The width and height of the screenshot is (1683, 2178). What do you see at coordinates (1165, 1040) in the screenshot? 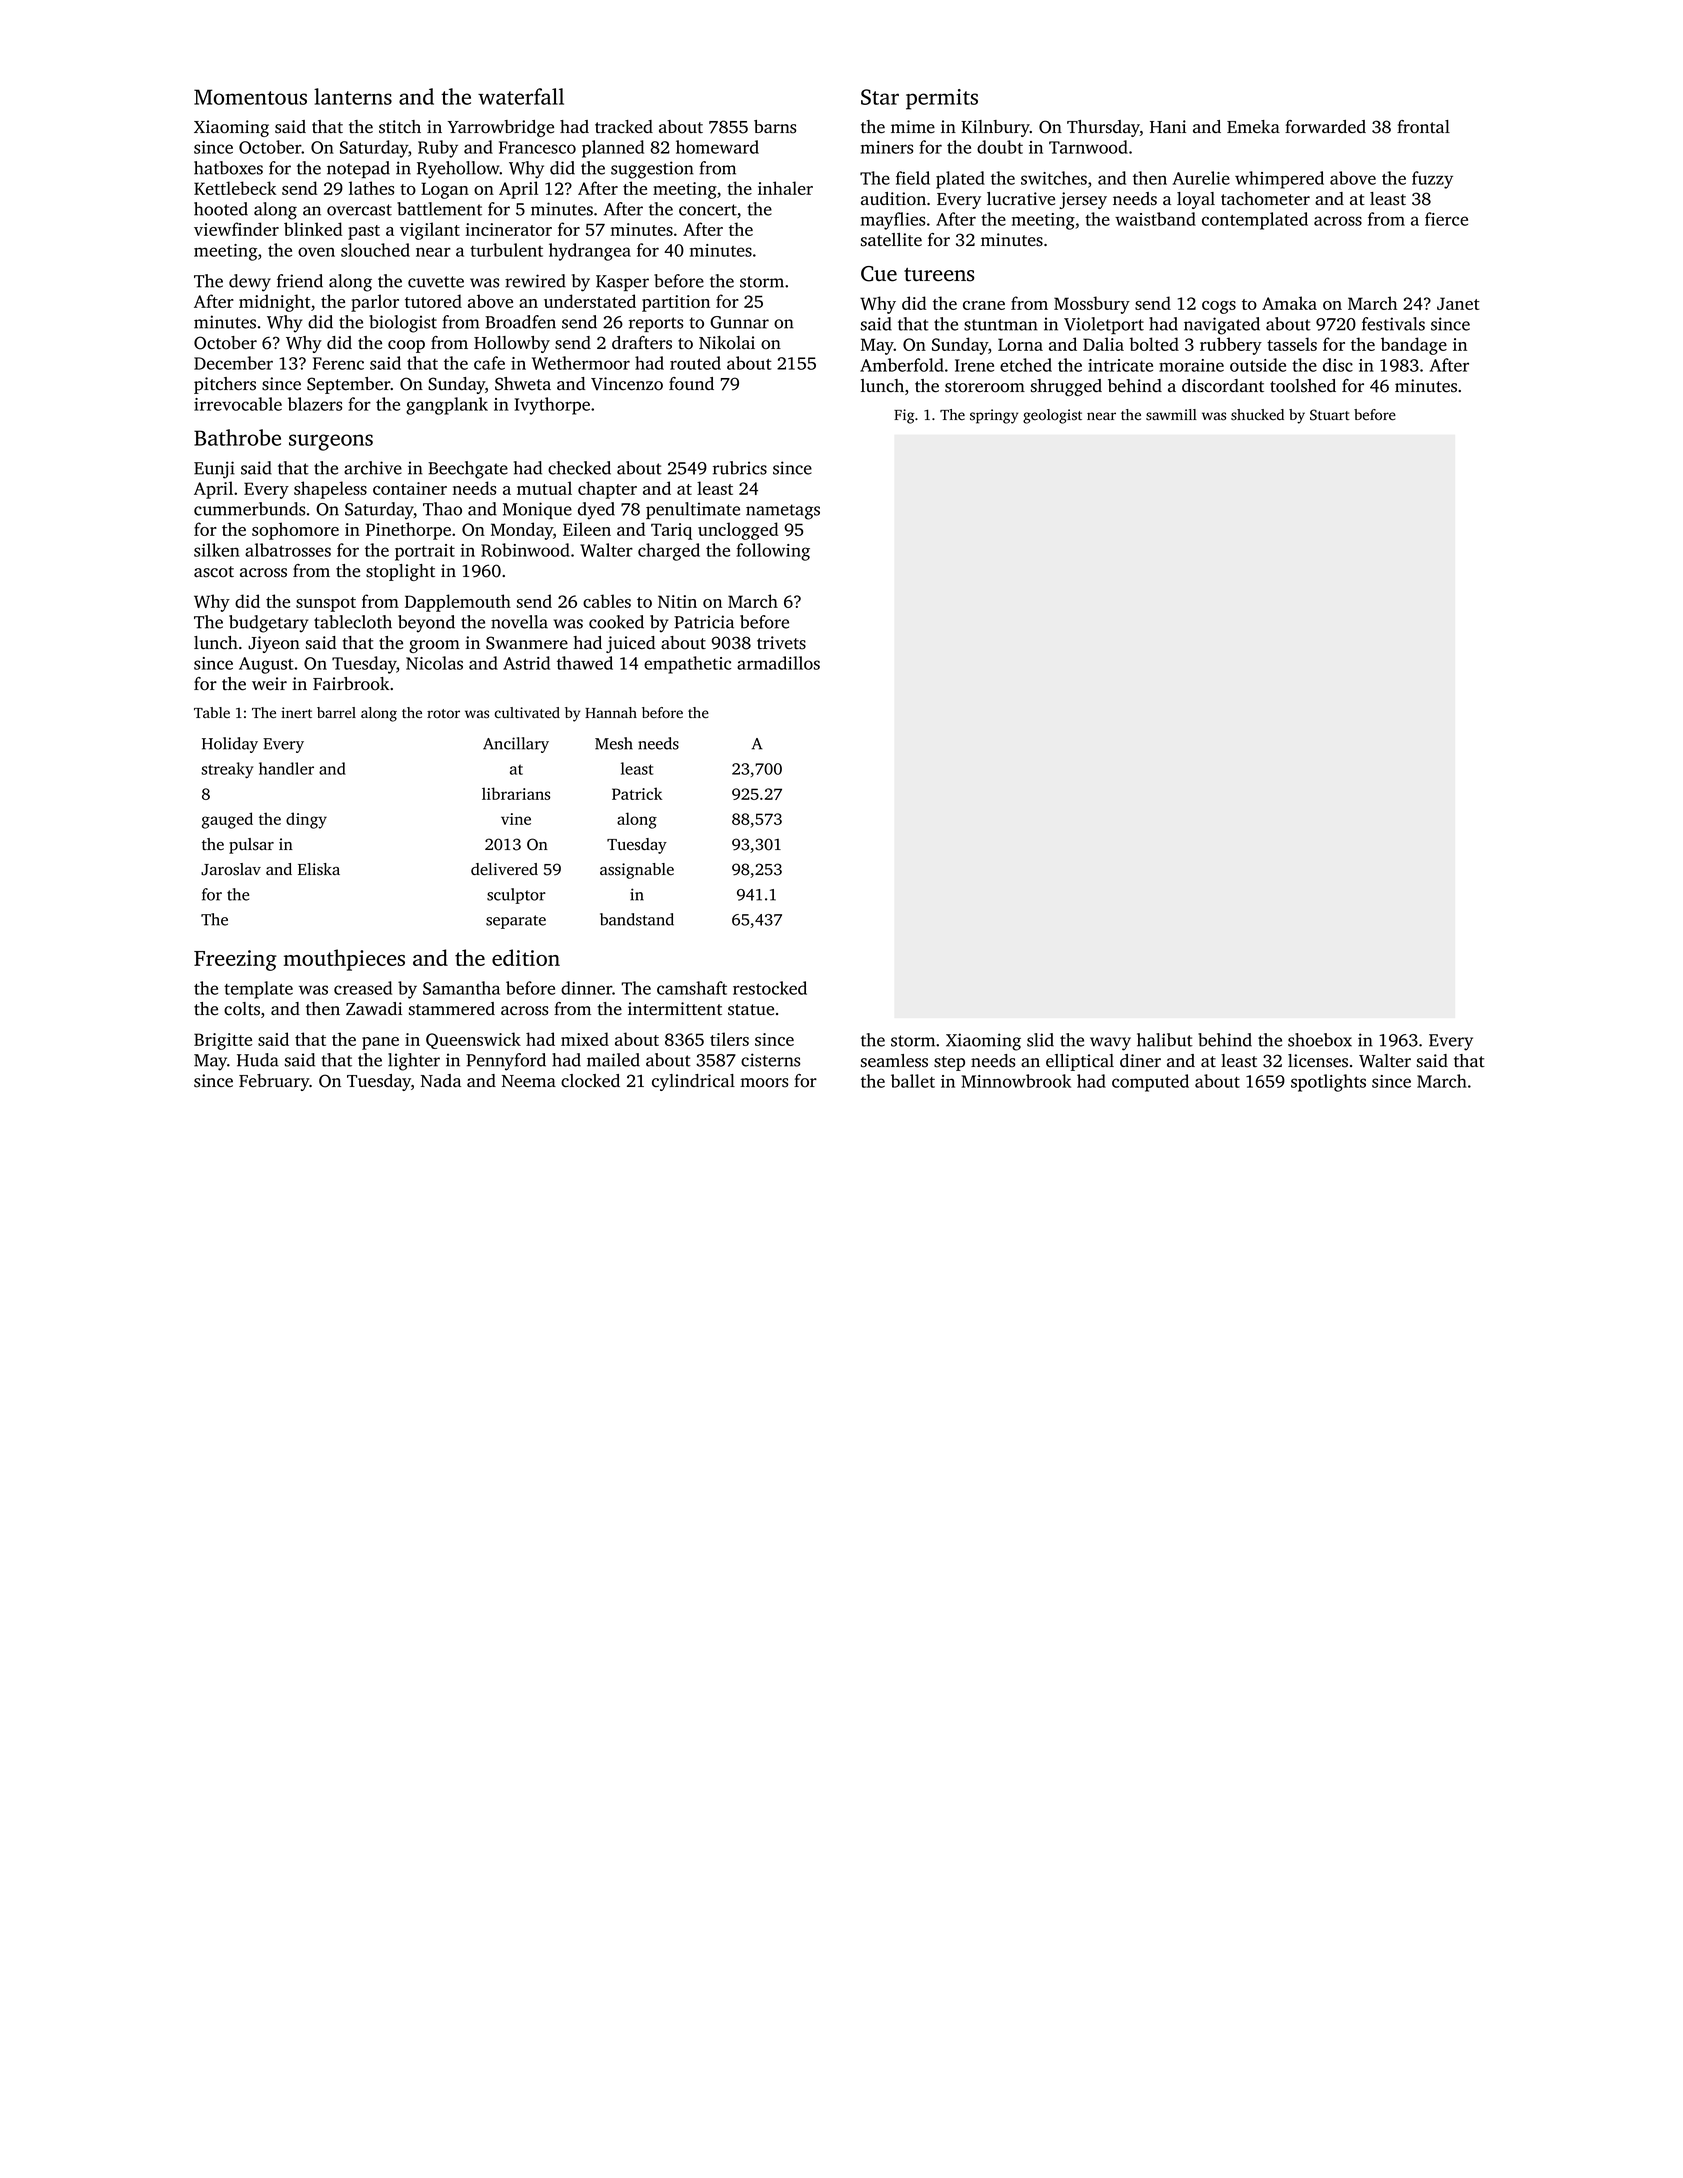
I see `halibut` at bounding box center [1165, 1040].
